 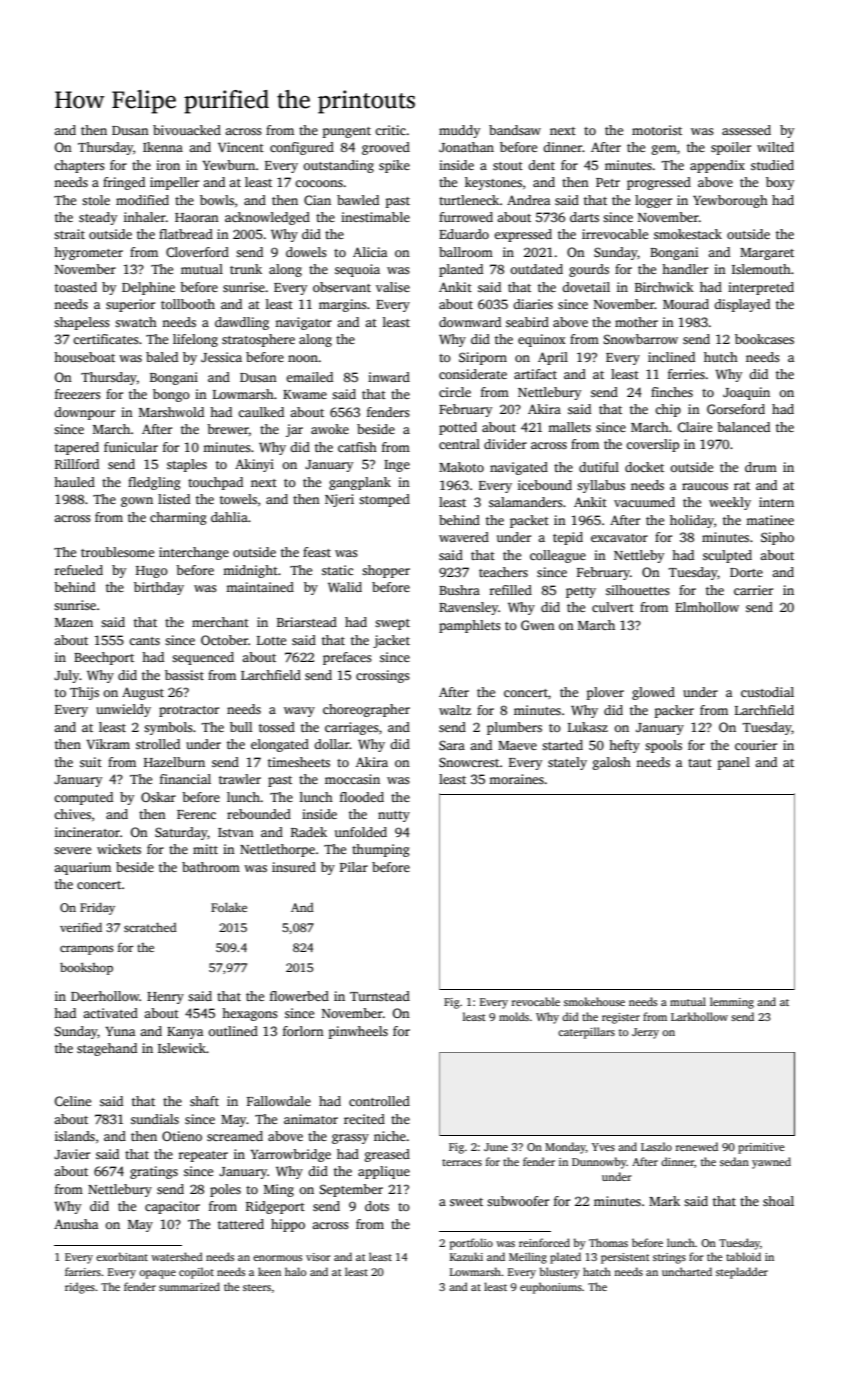 I want to click on halo, so click(x=295, y=1271).
